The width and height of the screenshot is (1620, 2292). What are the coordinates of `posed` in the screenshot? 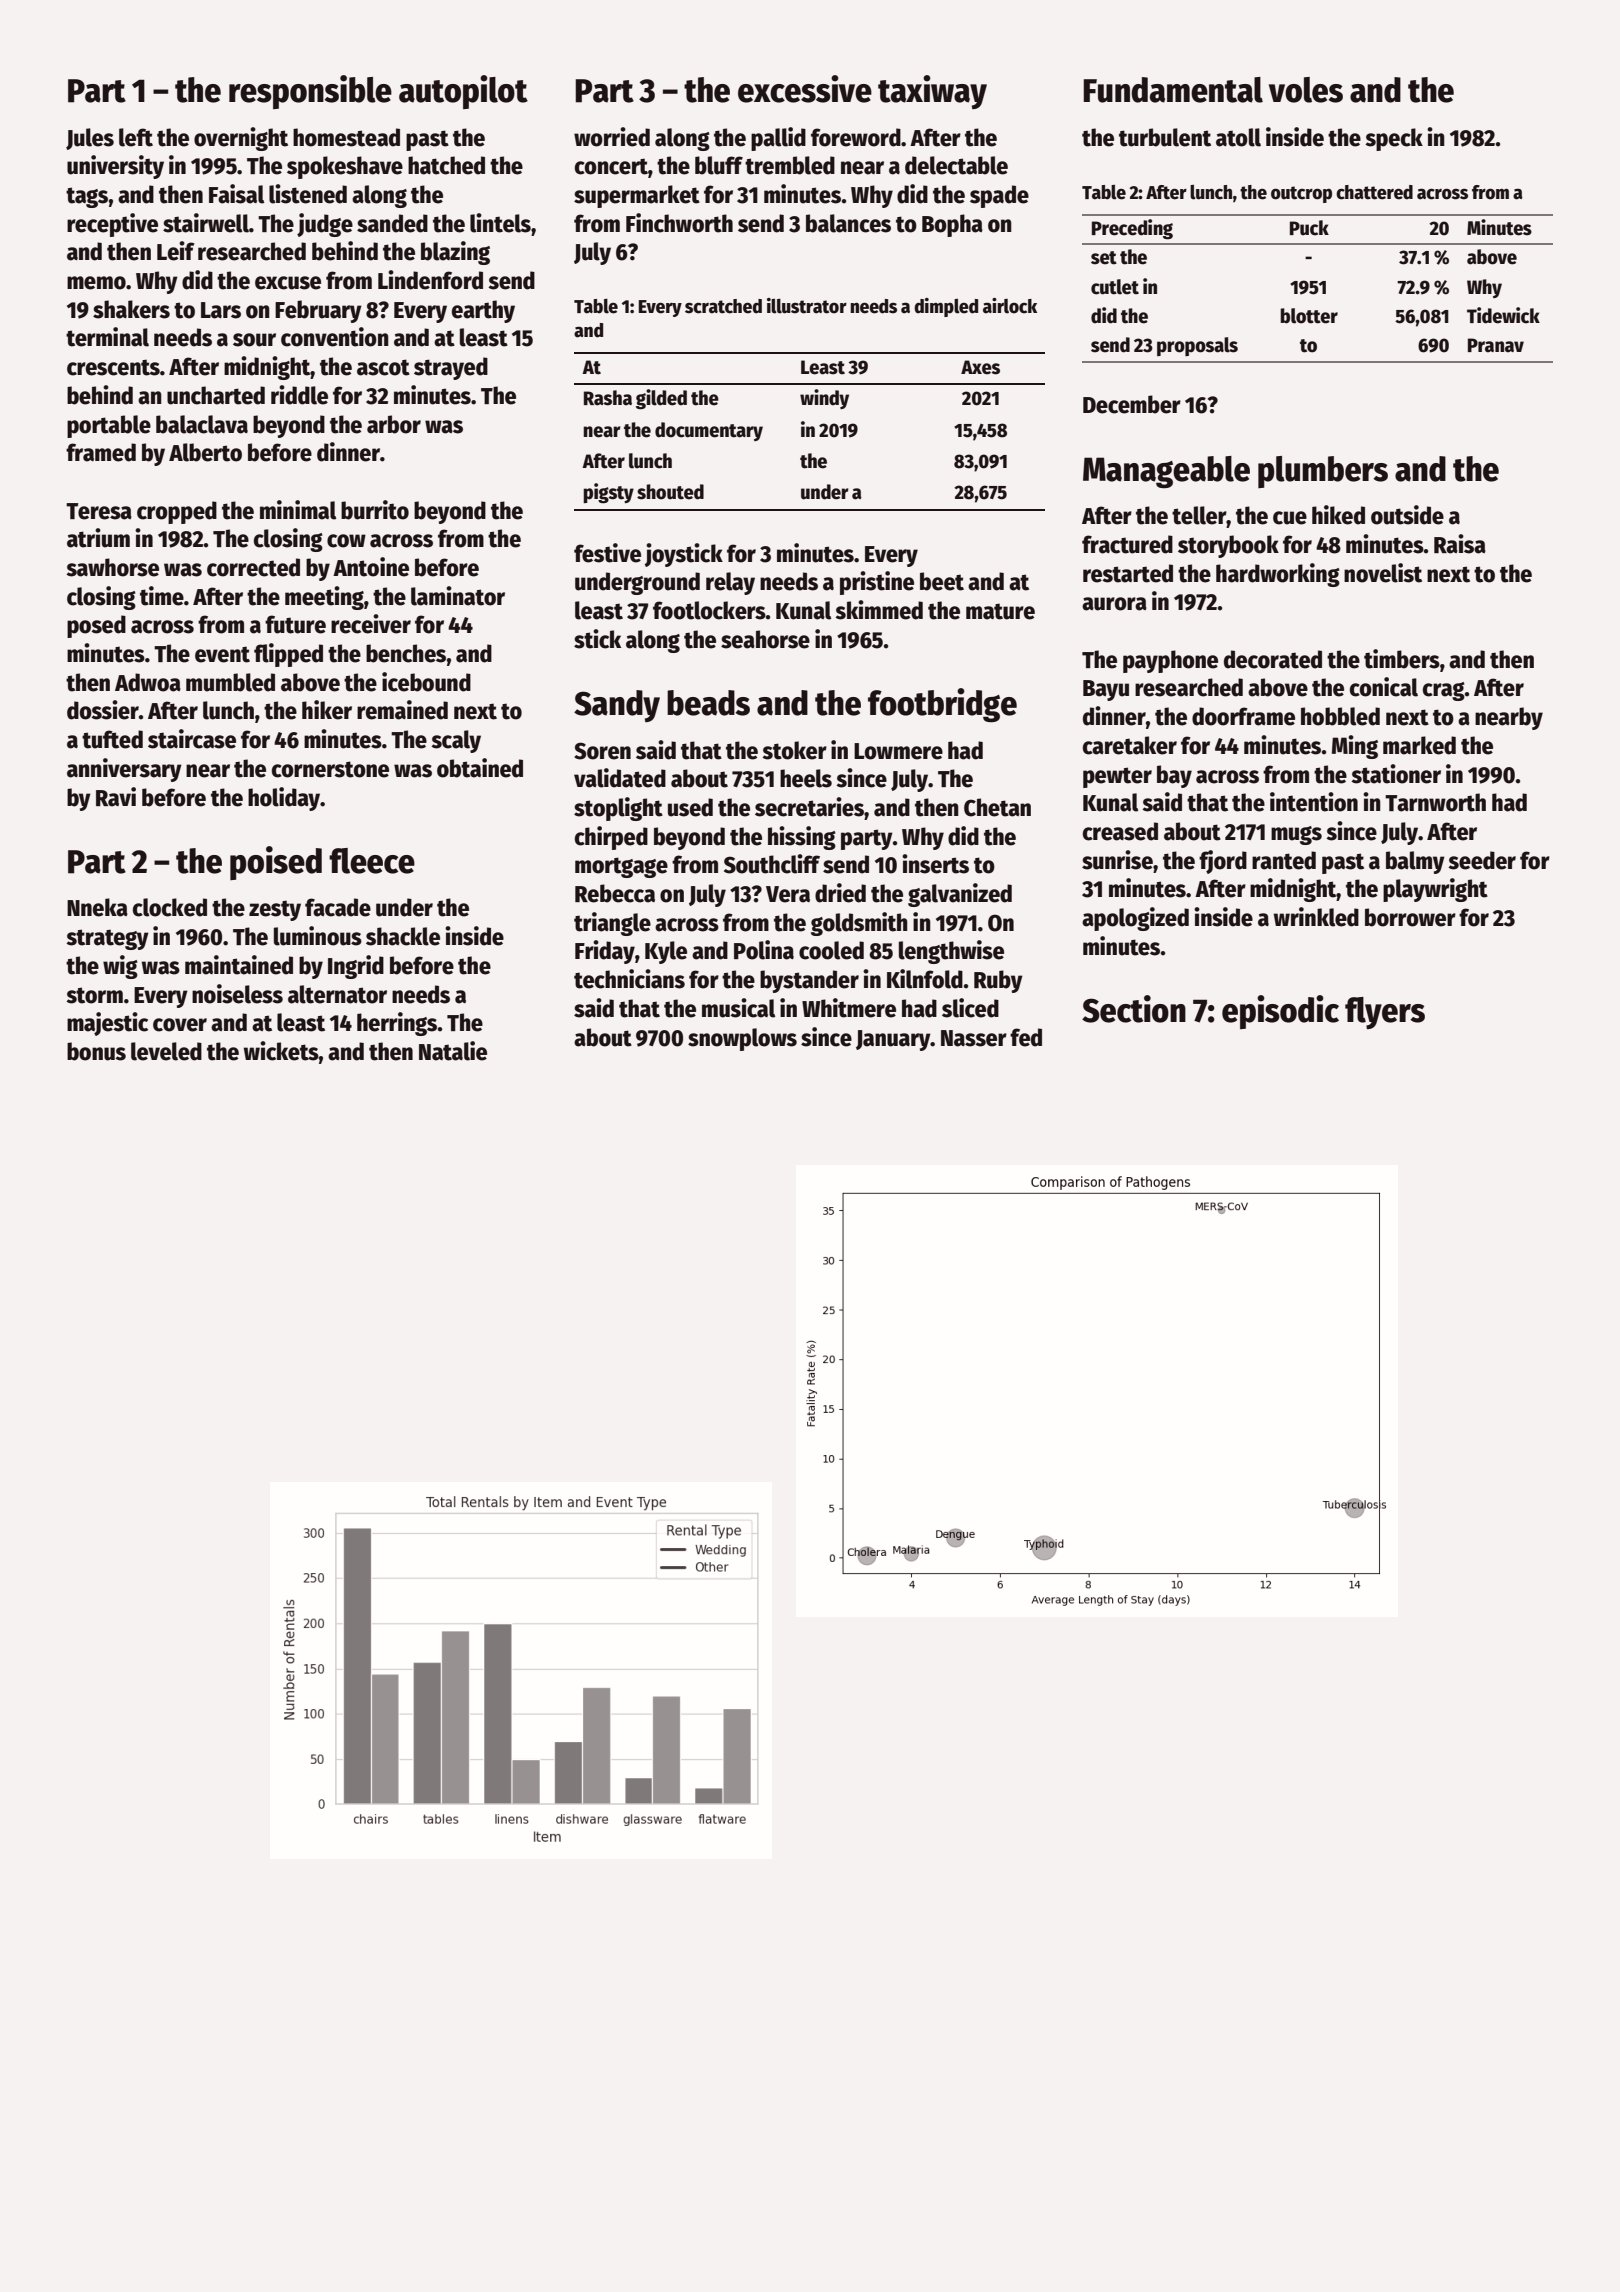 It's located at (96, 626).
